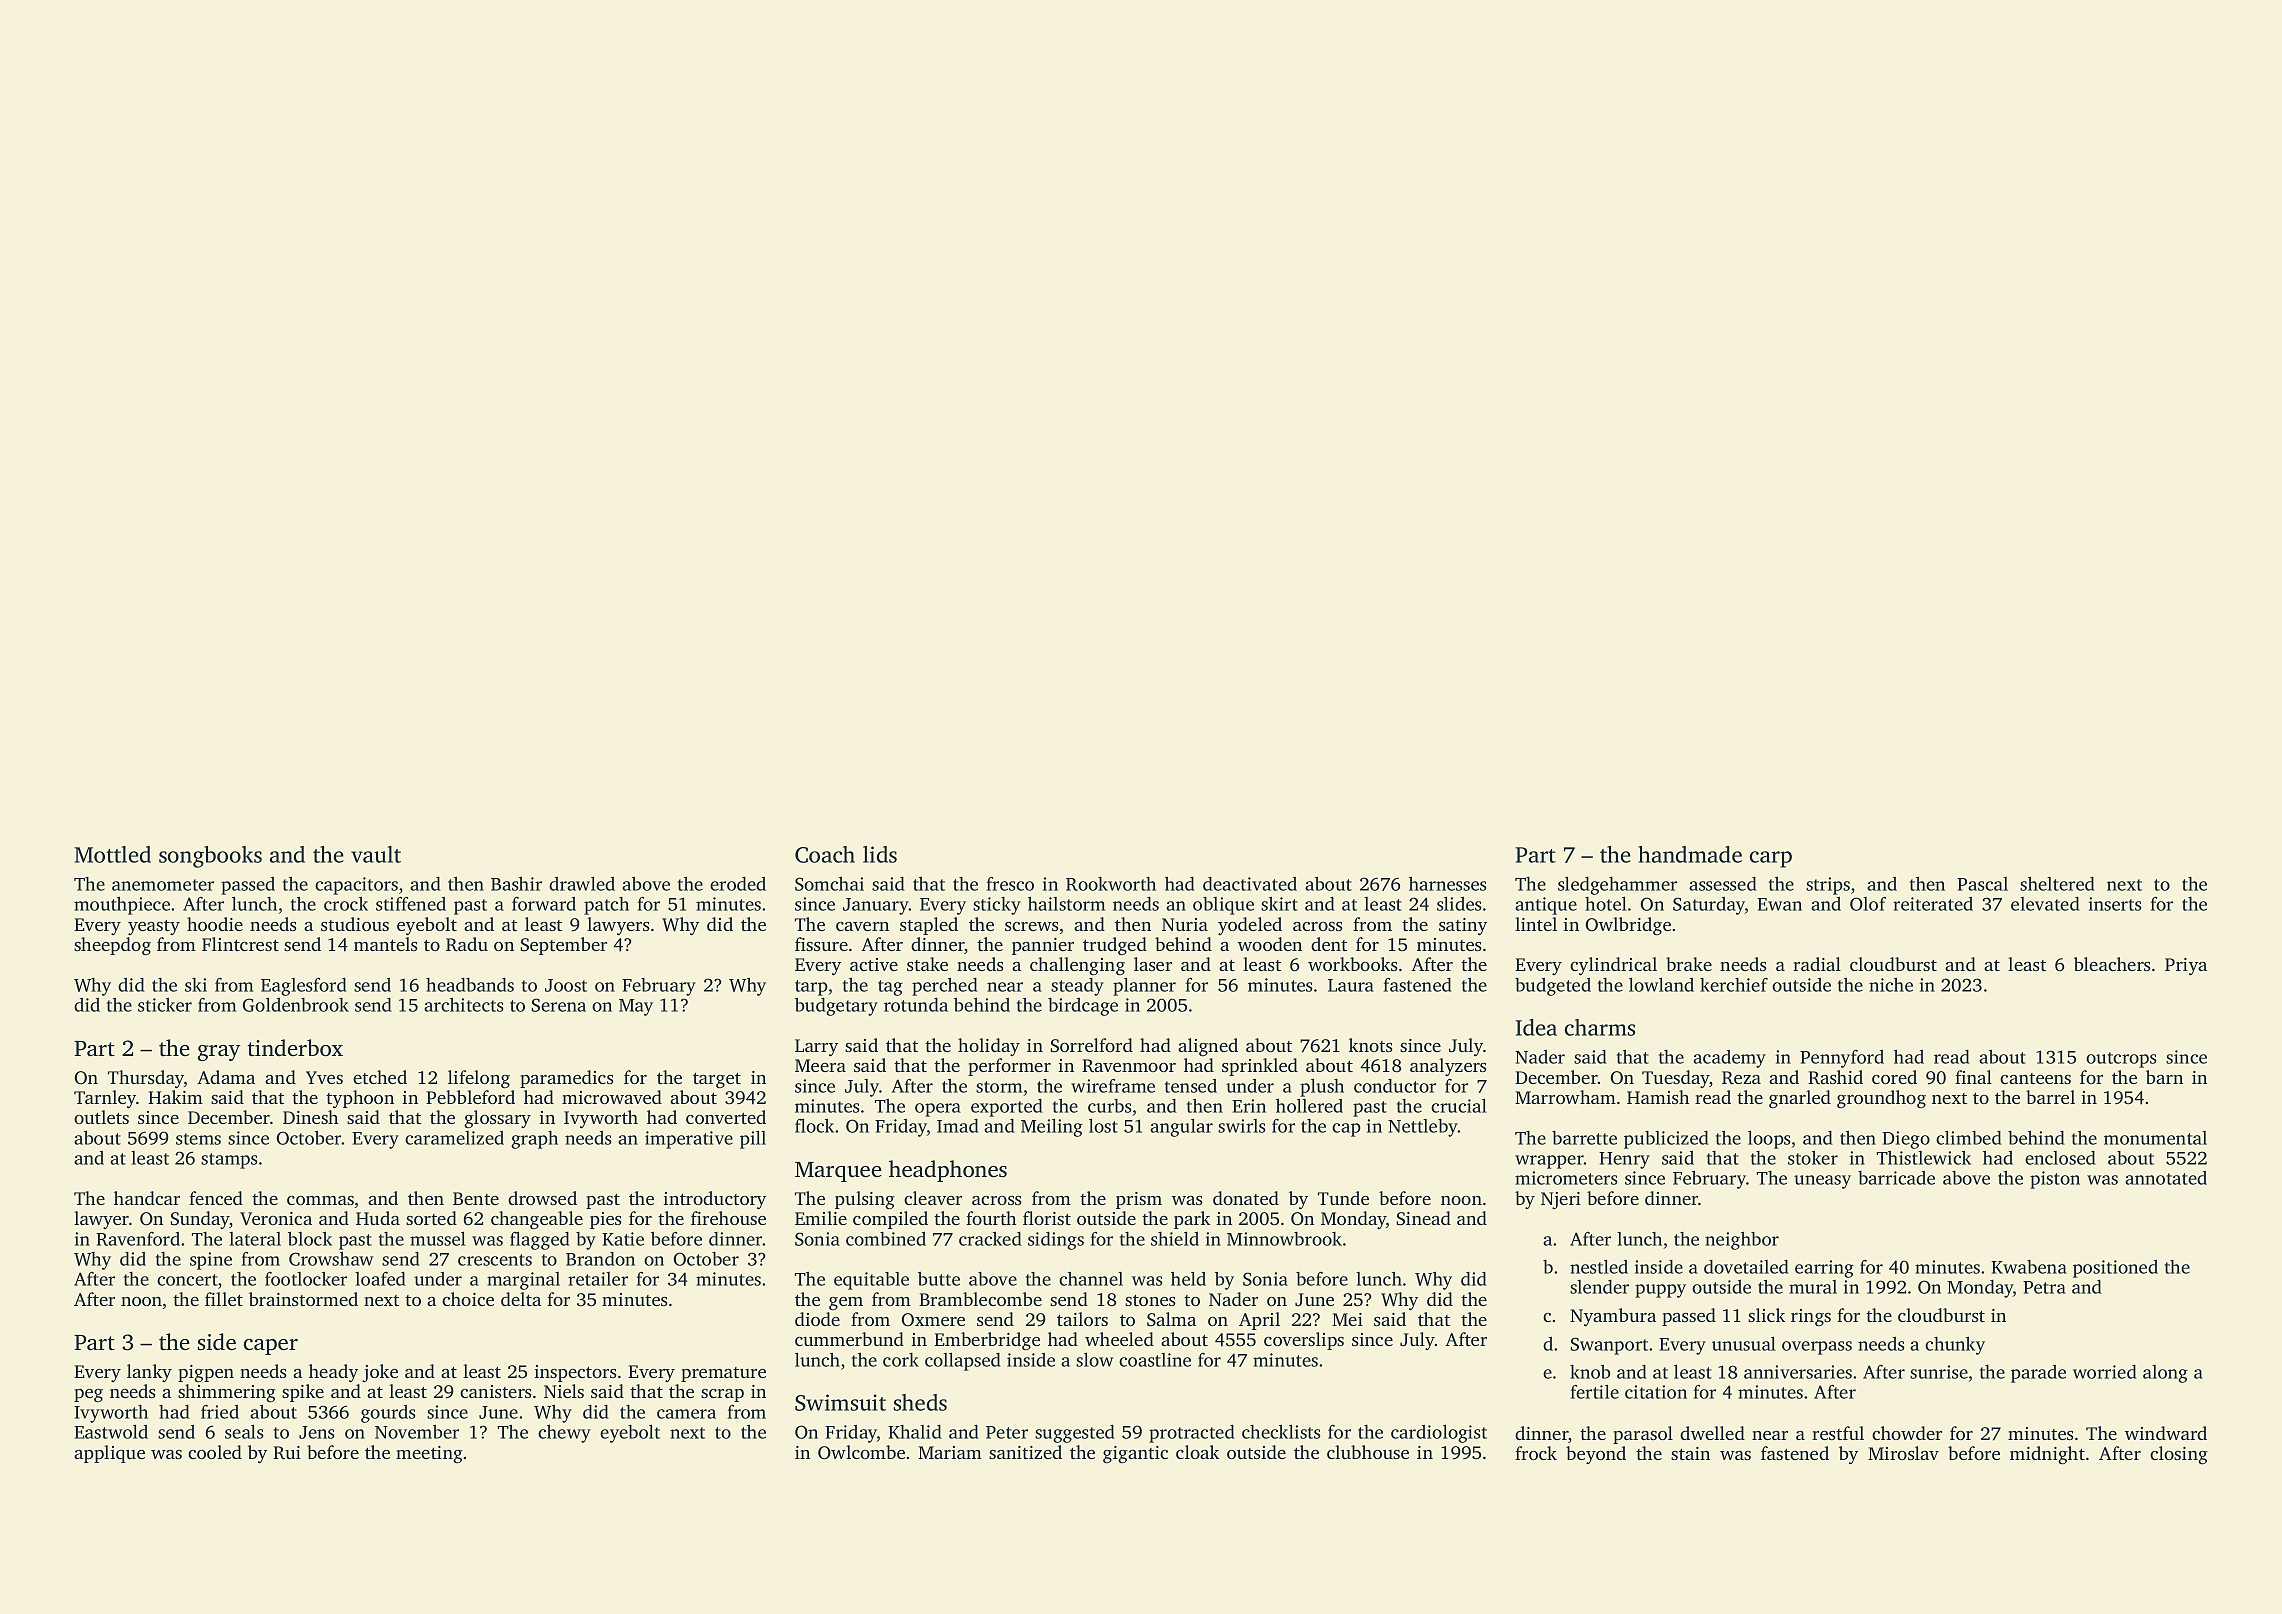 Image resolution: width=2282 pixels, height=1614 pixels. I want to click on gourds, so click(388, 1414).
